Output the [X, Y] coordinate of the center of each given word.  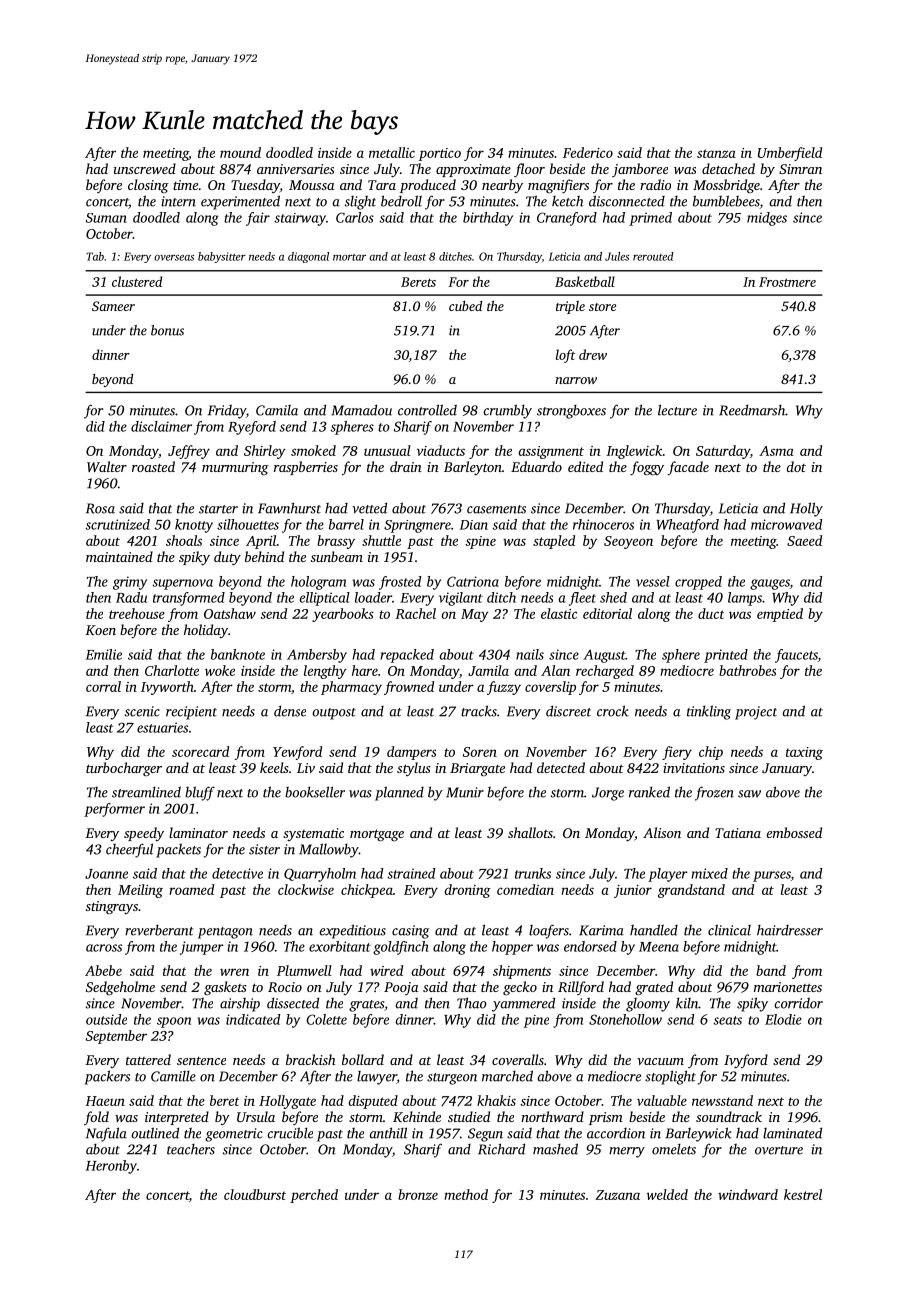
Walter [107, 466]
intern [178, 201]
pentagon [225, 933]
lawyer [377, 1078]
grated [654, 988]
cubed [465, 306]
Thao [472, 1003]
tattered [148, 1059]
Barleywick [698, 1134]
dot [796, 466]
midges [767, 219]
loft [565, 356]
